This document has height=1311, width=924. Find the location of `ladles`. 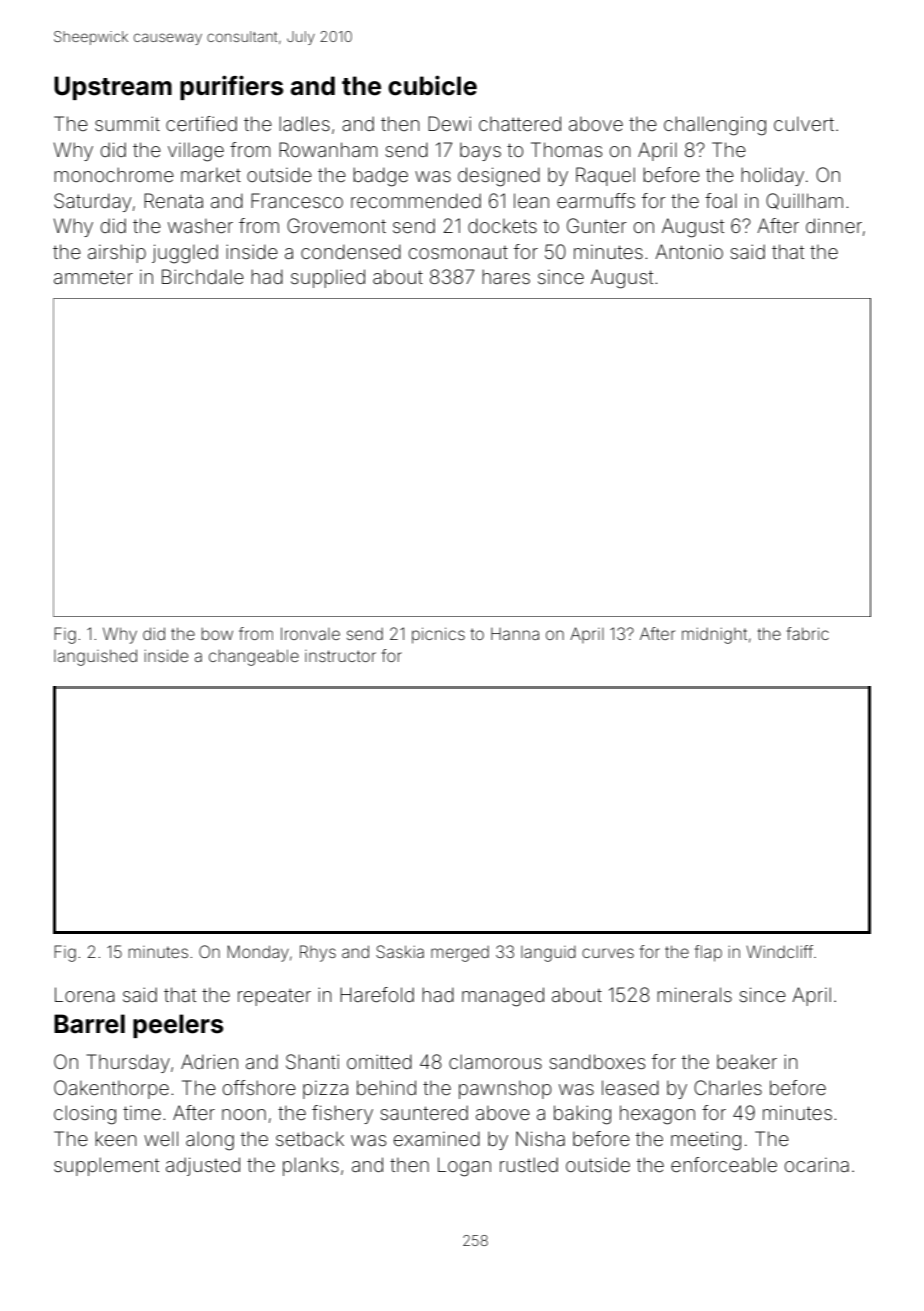

ladles is located at coordinates (304, 123).
